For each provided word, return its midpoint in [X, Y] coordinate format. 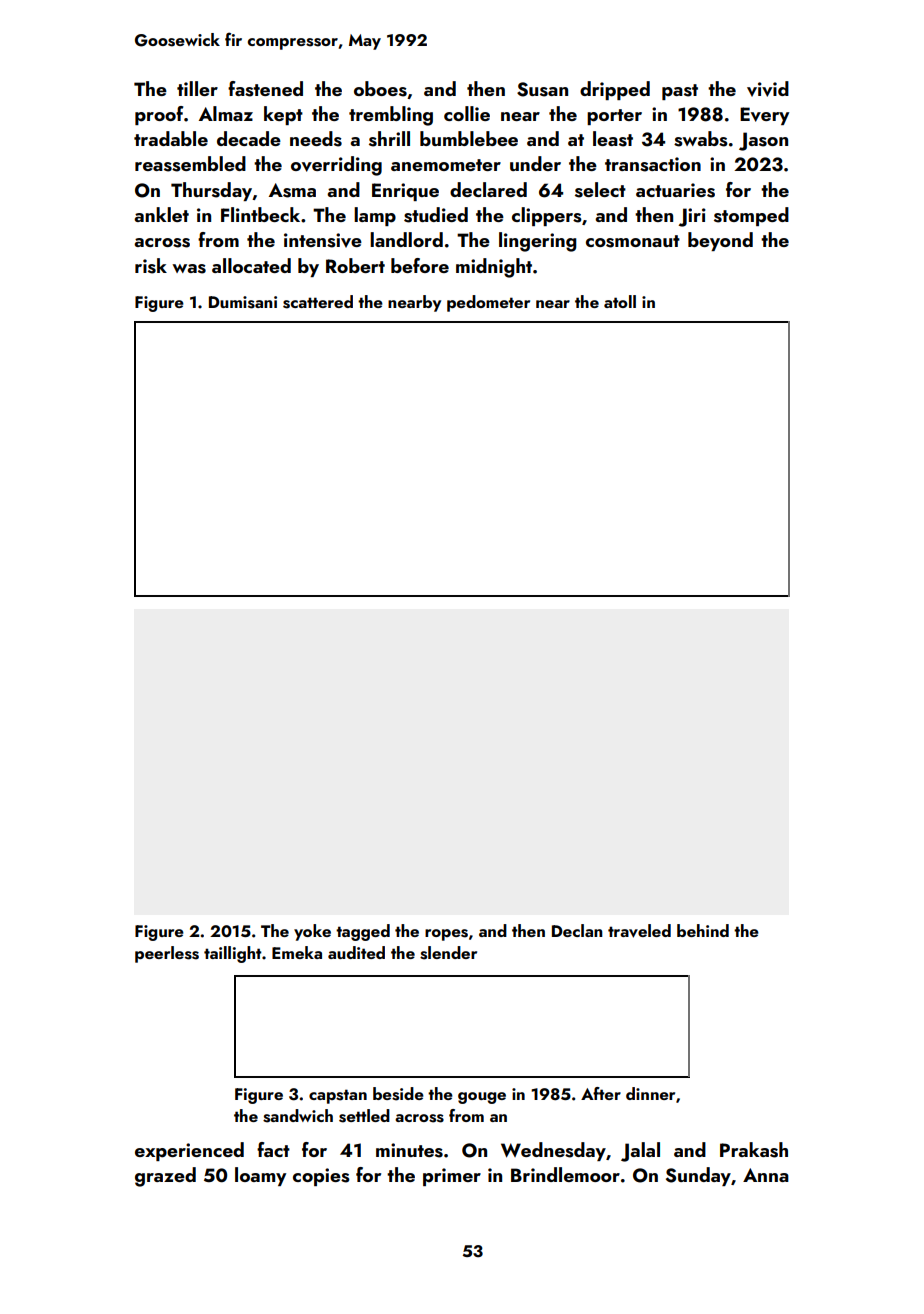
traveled [639, 931]
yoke [312, 932]
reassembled [190, 164]
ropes [446, 935]
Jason [763, 141]
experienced [189, 1151]
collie [467, 113]
